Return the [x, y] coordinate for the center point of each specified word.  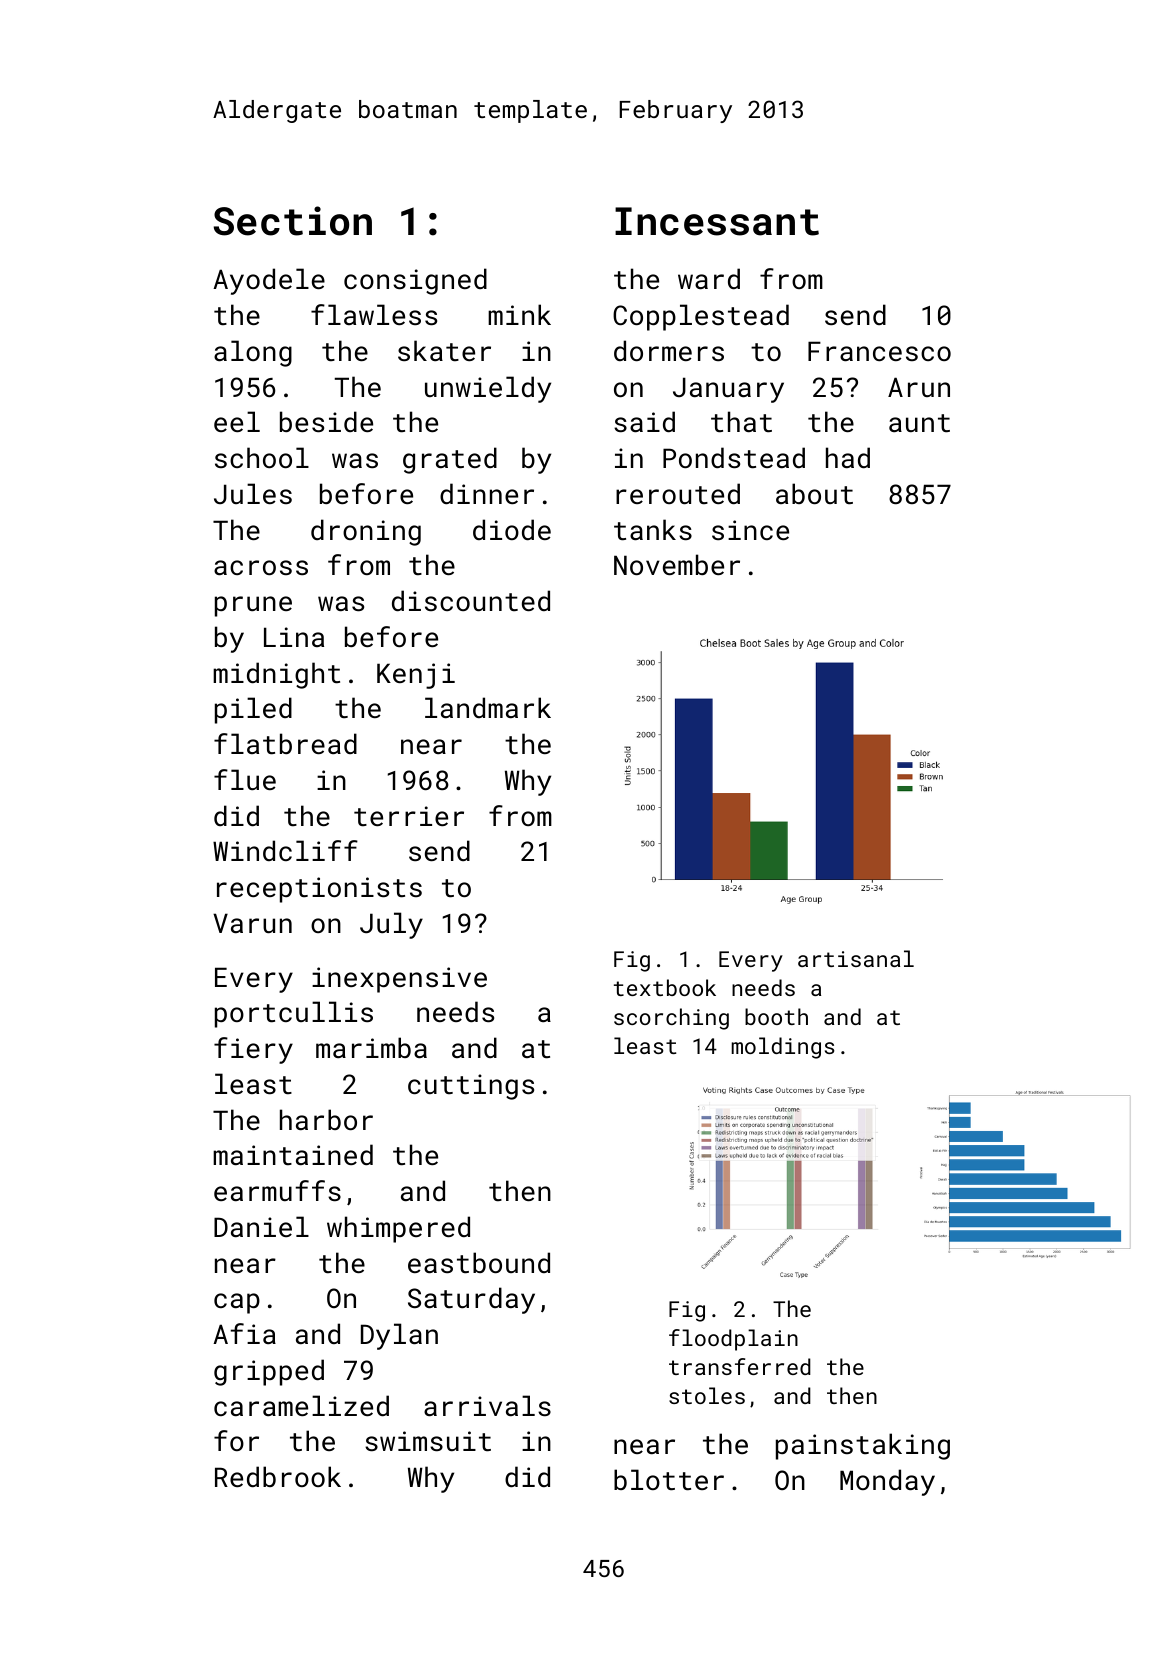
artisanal [856, 958]
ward [709, 278]
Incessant [717, 221]
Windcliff [285, 850]
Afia [244, 1333]
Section [293, 221]
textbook [665, 987]
